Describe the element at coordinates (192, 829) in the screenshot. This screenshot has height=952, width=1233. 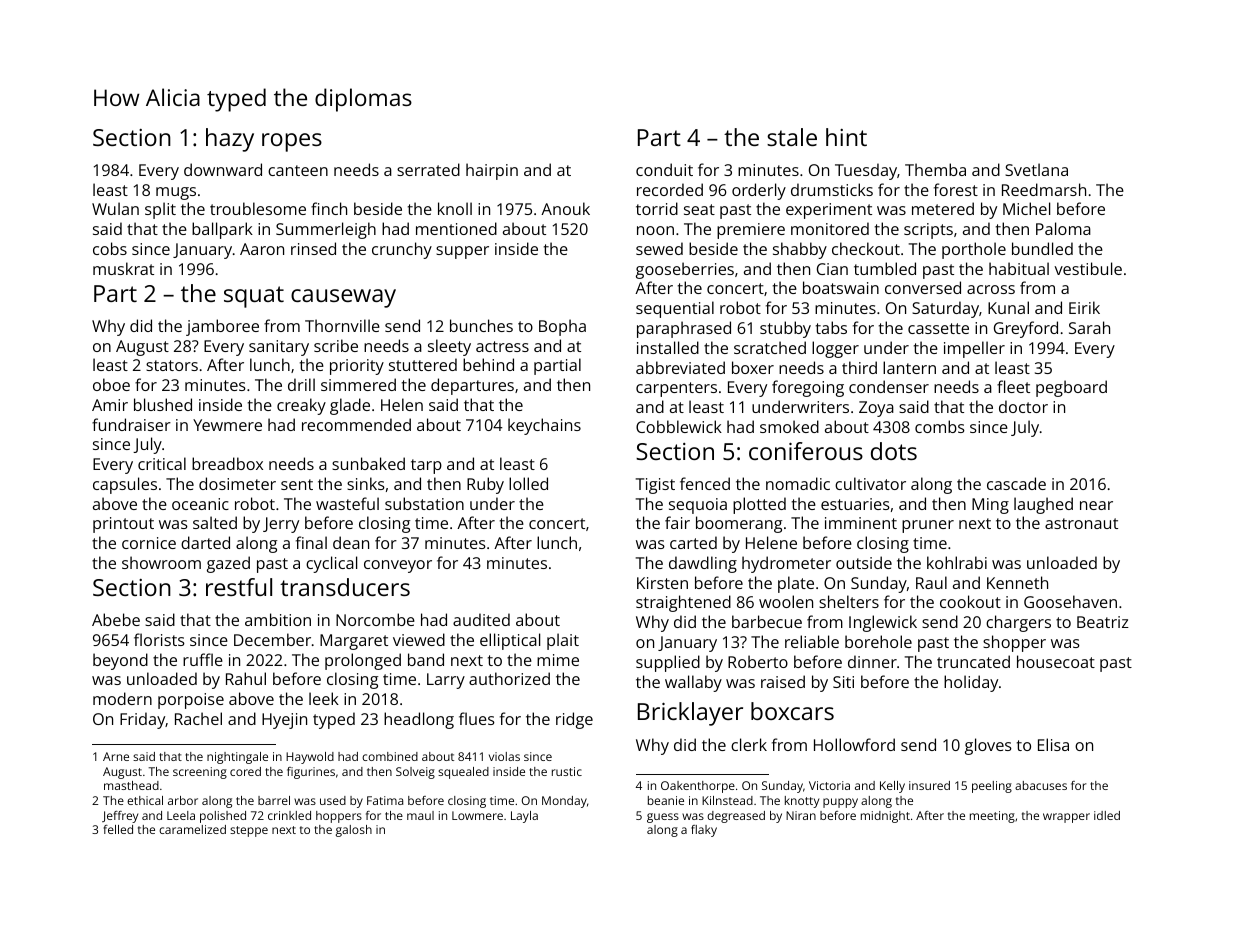
I see `caramelized` at that location.
